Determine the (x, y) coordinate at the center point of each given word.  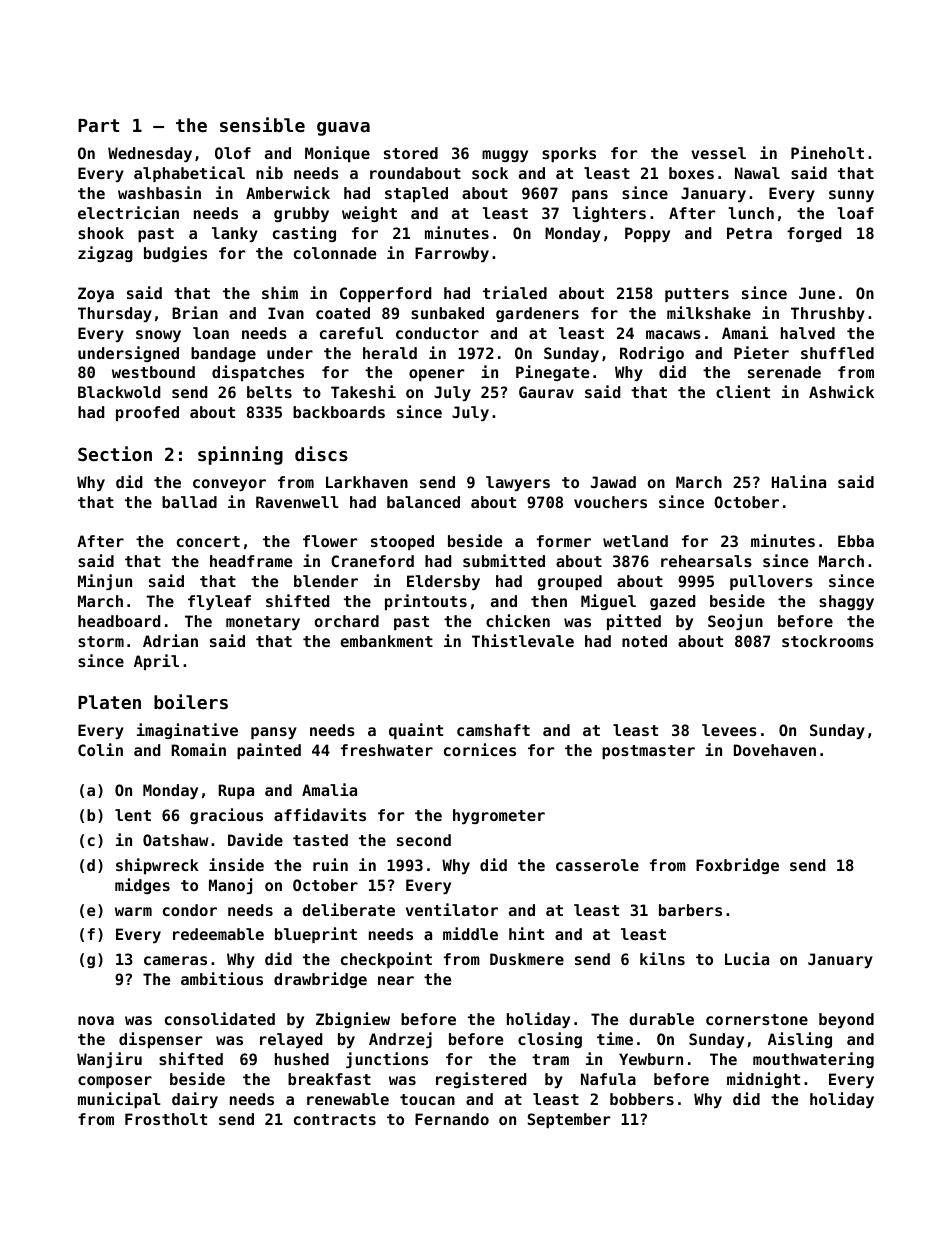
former (564, 541)
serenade (784, 372)
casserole (597, 865)
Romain (199, 749)
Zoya (96, 294)
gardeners (537, 314)
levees (729, 730)
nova (96, 1020)
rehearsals (706, 561)
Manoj (230, 886)
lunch (751, 213)
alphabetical (189, 174)
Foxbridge (737, 866)
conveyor (229, 485)
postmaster (648, 752)
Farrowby (452, 254)
